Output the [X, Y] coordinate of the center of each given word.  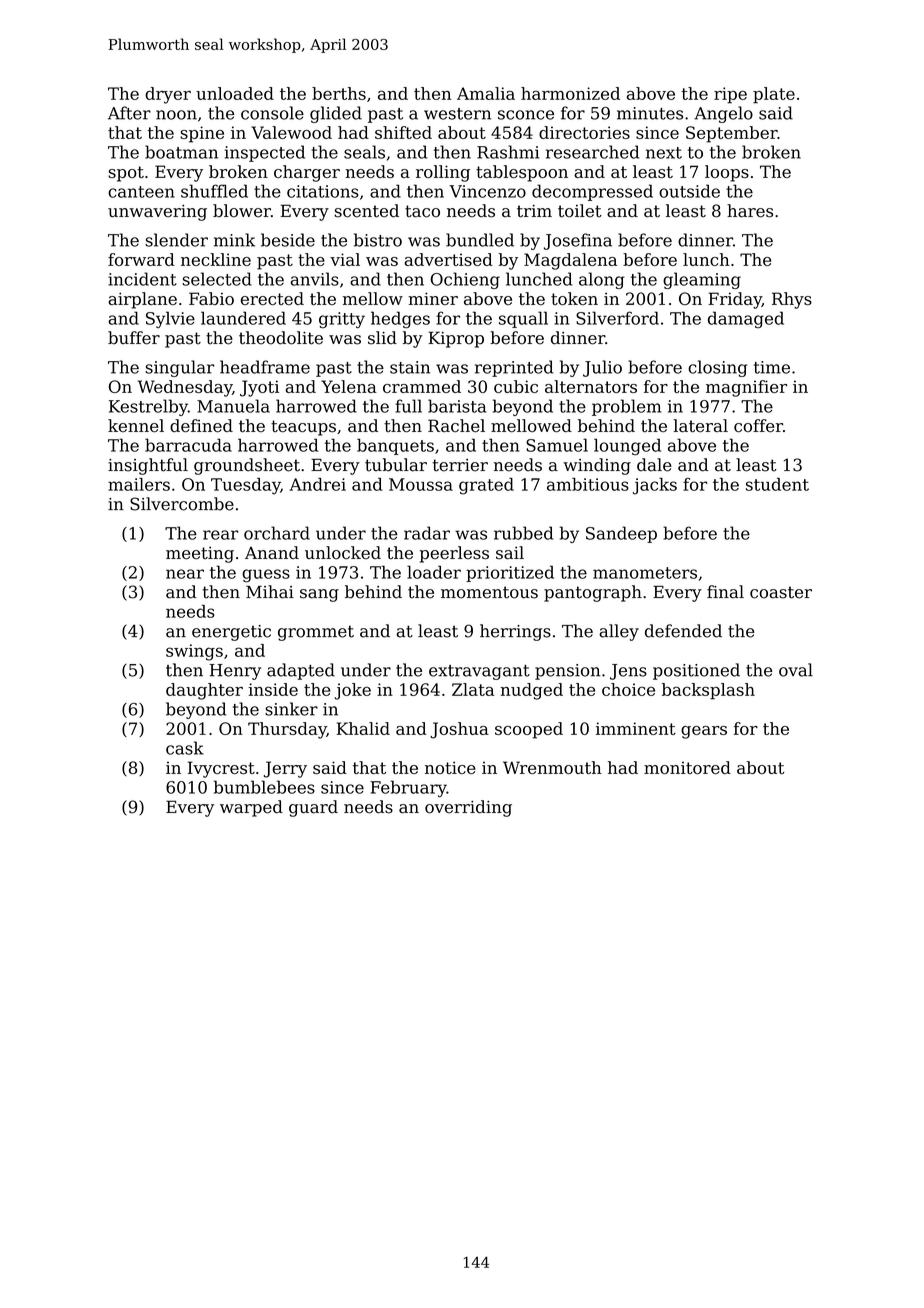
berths [339, 93]
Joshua [459, 730]
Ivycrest [221, 769]
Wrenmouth [552, 767]
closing [717, 368]
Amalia [486, 93]
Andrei [317, 484]
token [574, 298]
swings [194, 652]
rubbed [523, 533]
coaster [781, 592]
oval [796, 670]
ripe [730, 95]
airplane [142, 300]
